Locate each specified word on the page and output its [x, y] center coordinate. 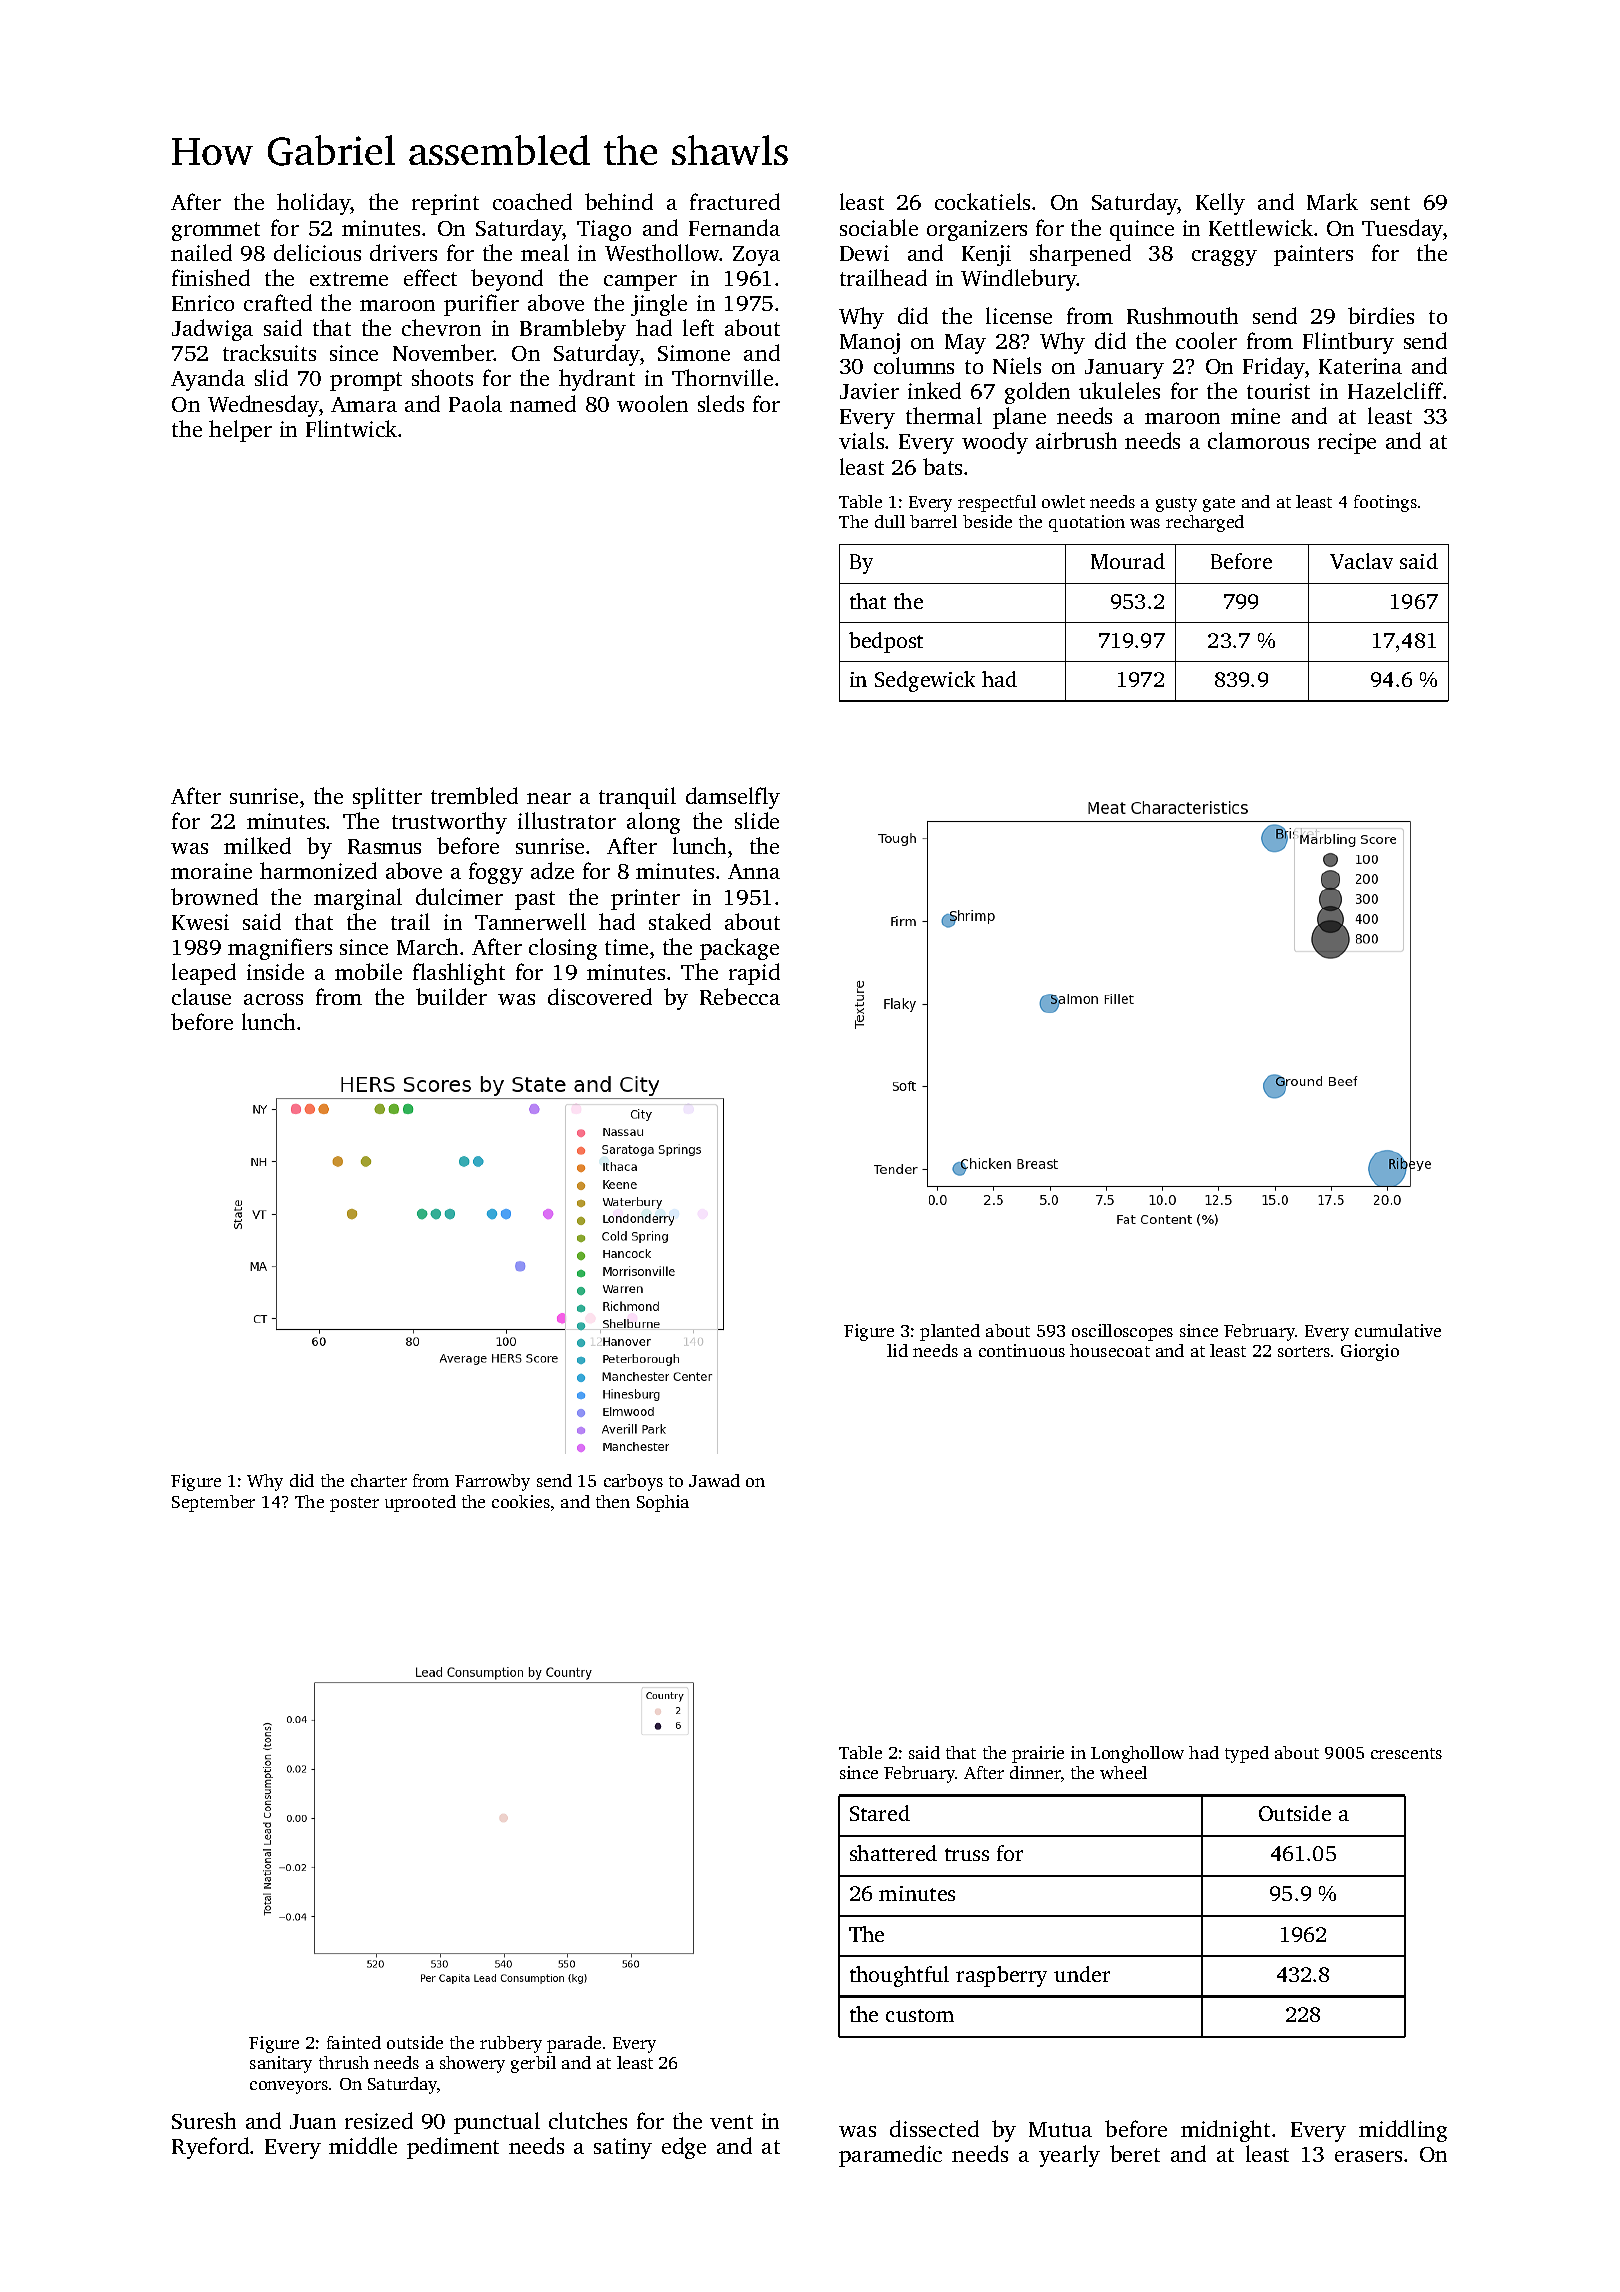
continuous [1022, 1350]
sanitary [281, 2064]
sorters [1304, 1351]
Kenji [986, 255]
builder [451, 996]
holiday [314, 204]
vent [731, 2122]
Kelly [1220, 204]
